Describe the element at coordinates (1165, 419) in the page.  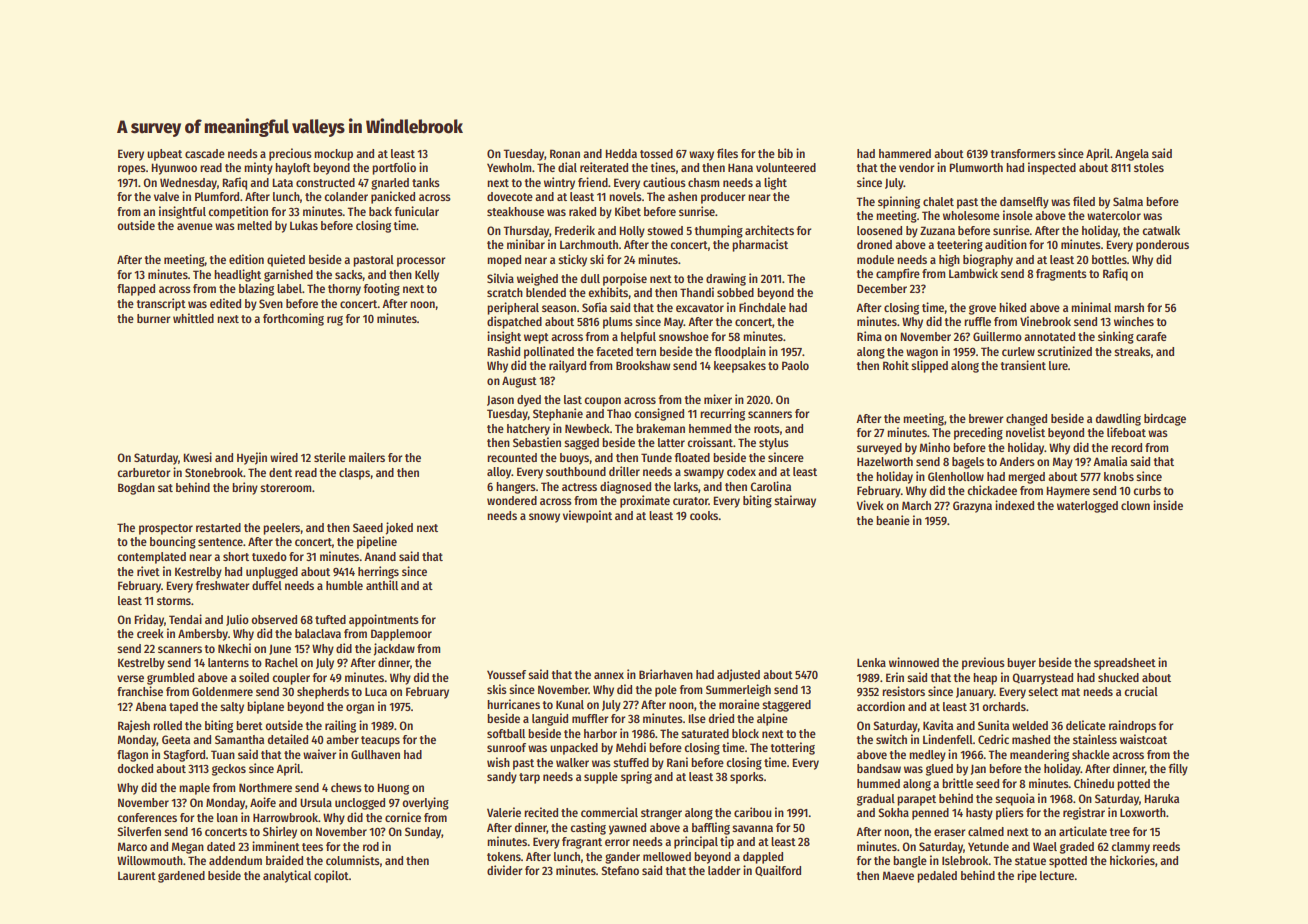
I see `birdcage` at that location.
